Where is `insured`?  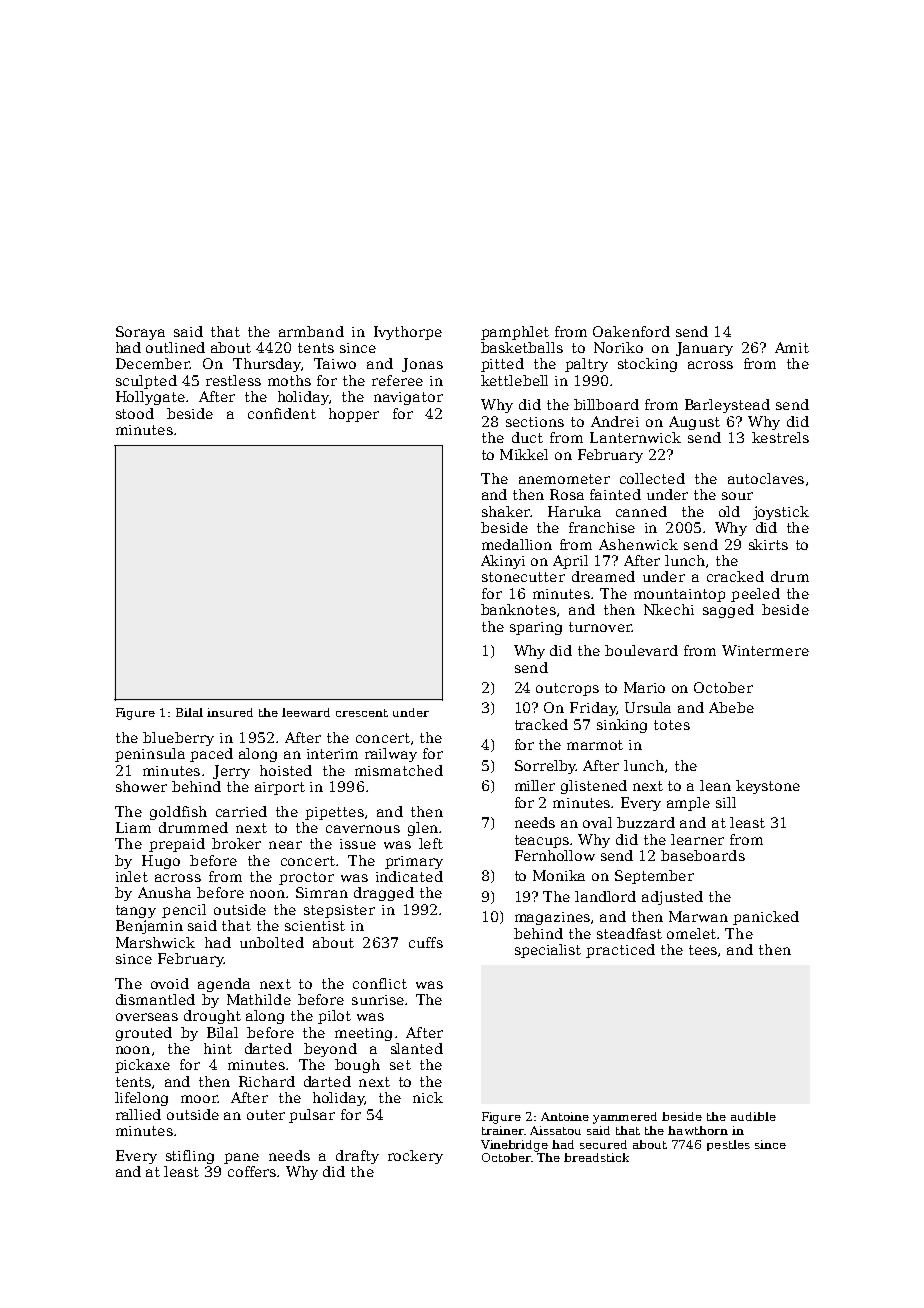 insured is located at coordinates (230, 712).
